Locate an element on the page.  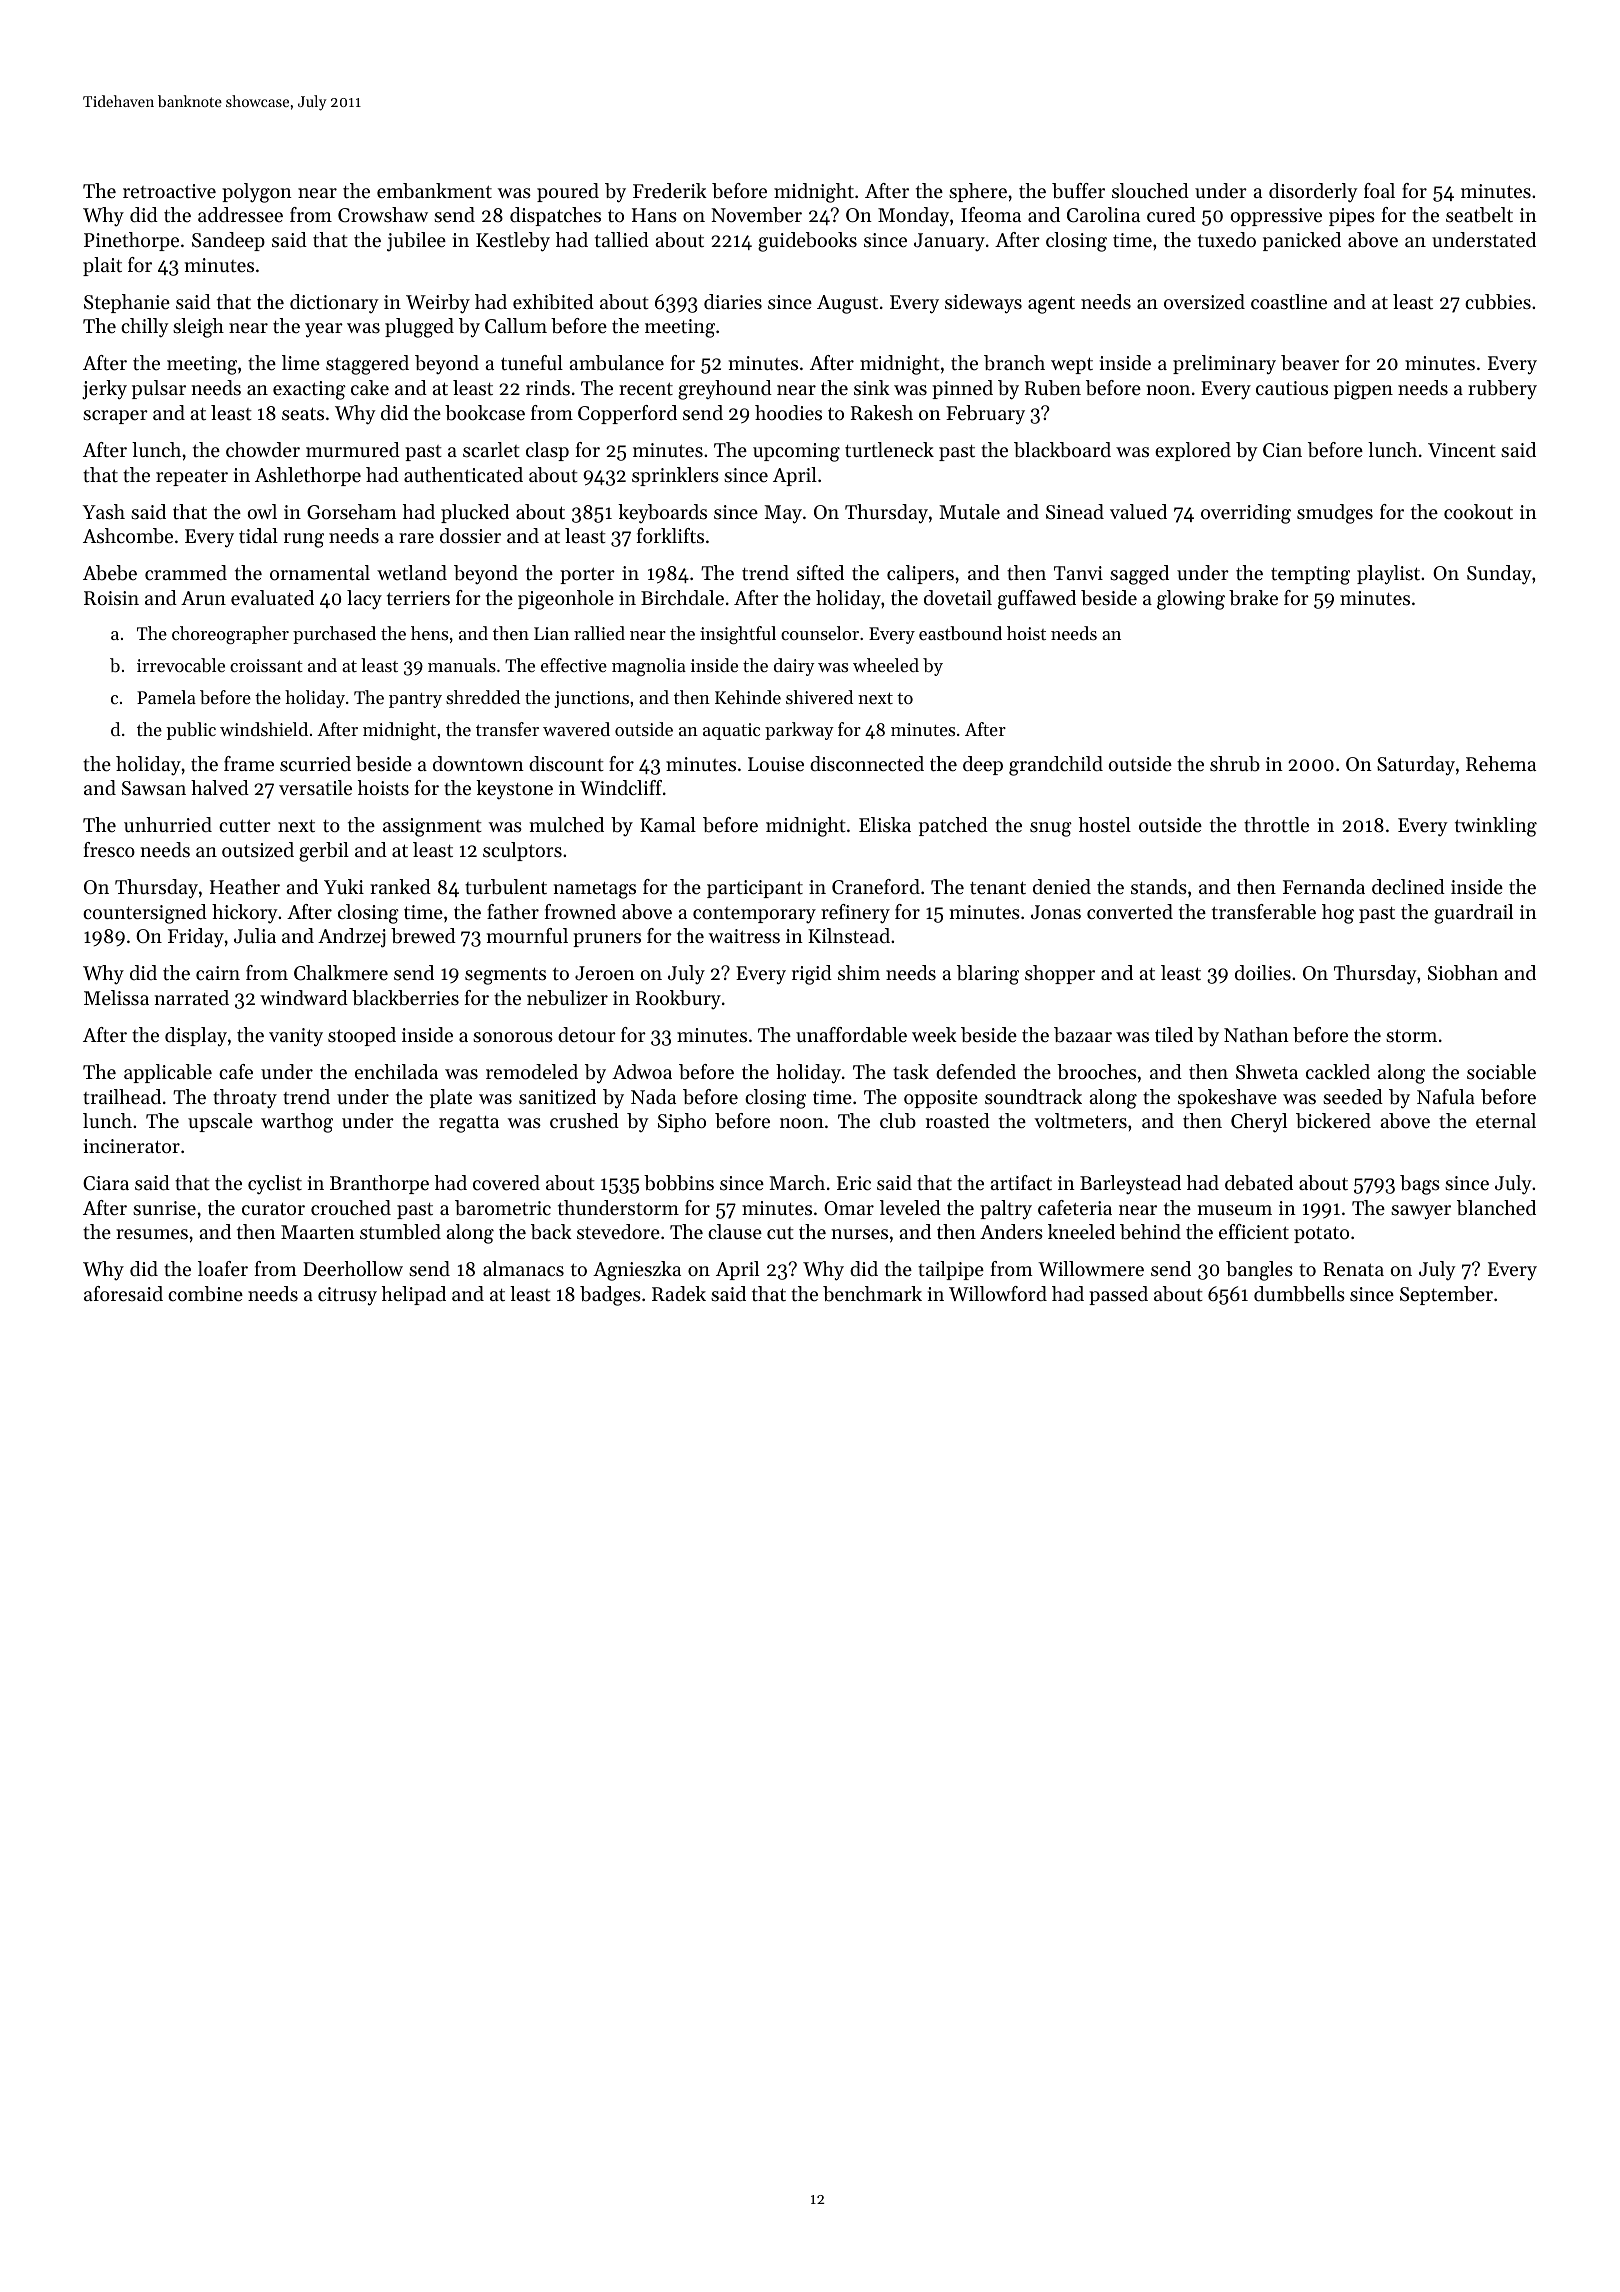
September is located at coordinates (1446, 1295).
